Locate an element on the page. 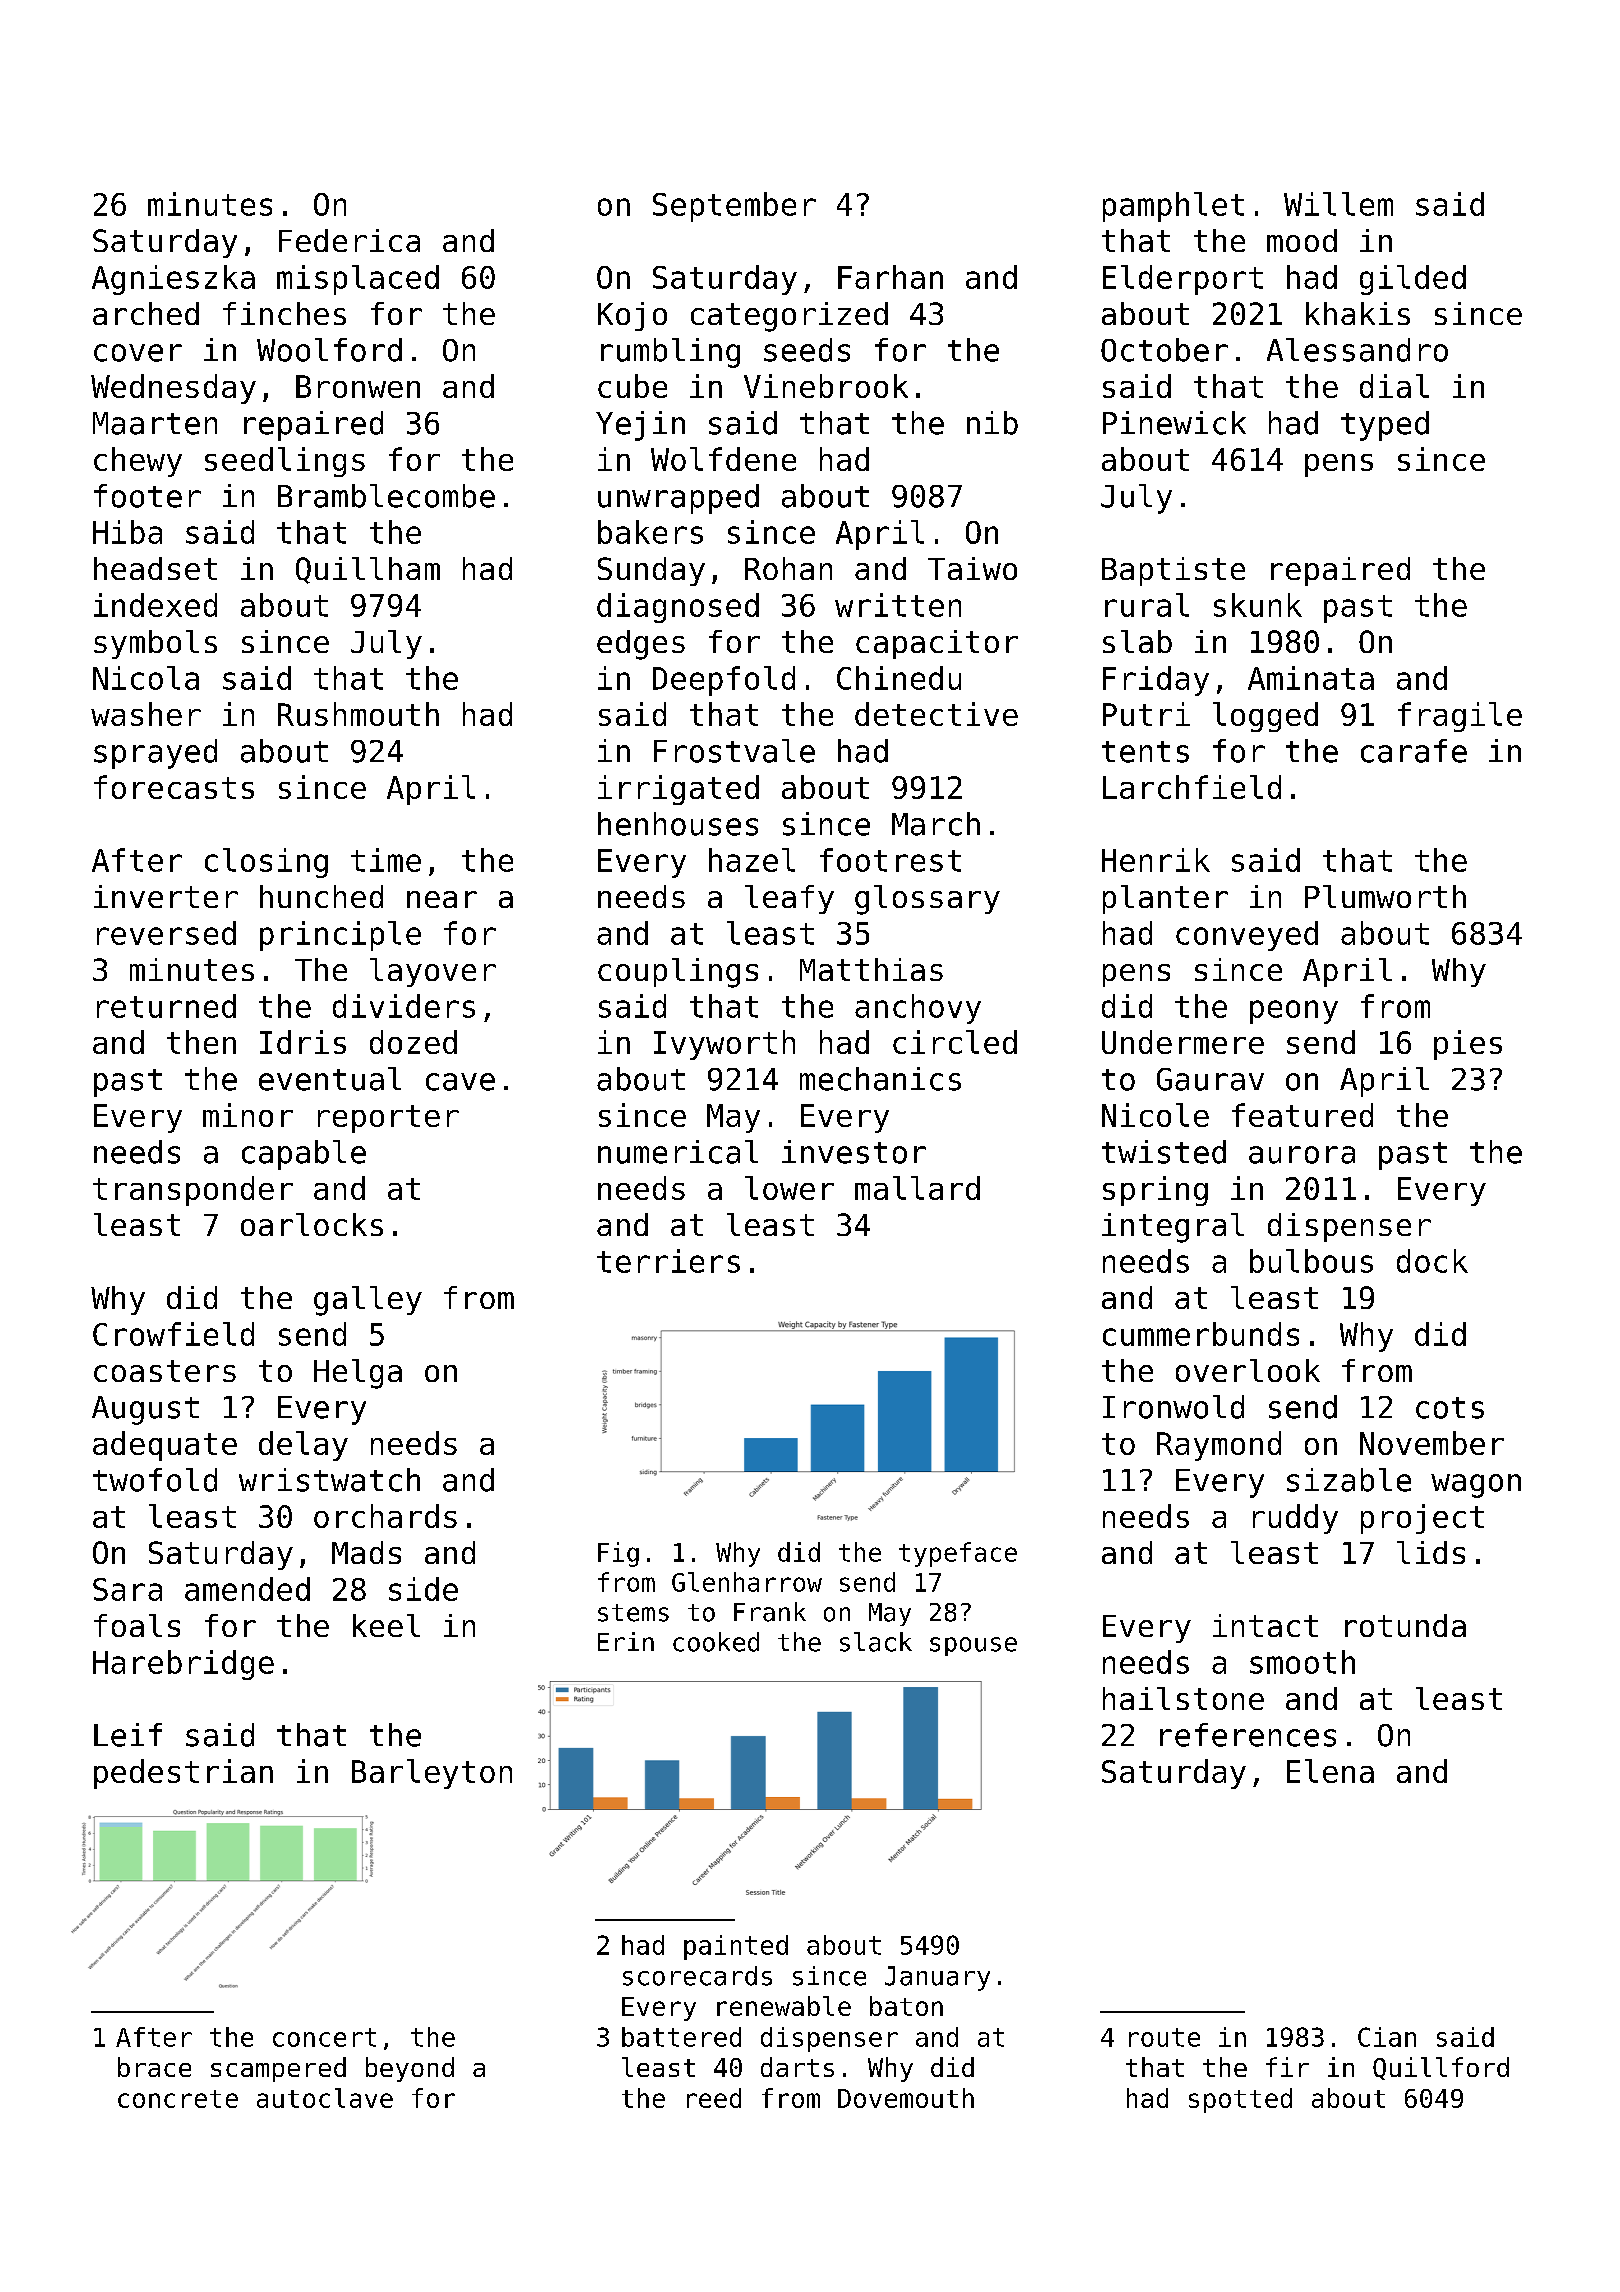 This image has height=2292, width=1620. Larchfield is located at coordinates (1192, 787).
